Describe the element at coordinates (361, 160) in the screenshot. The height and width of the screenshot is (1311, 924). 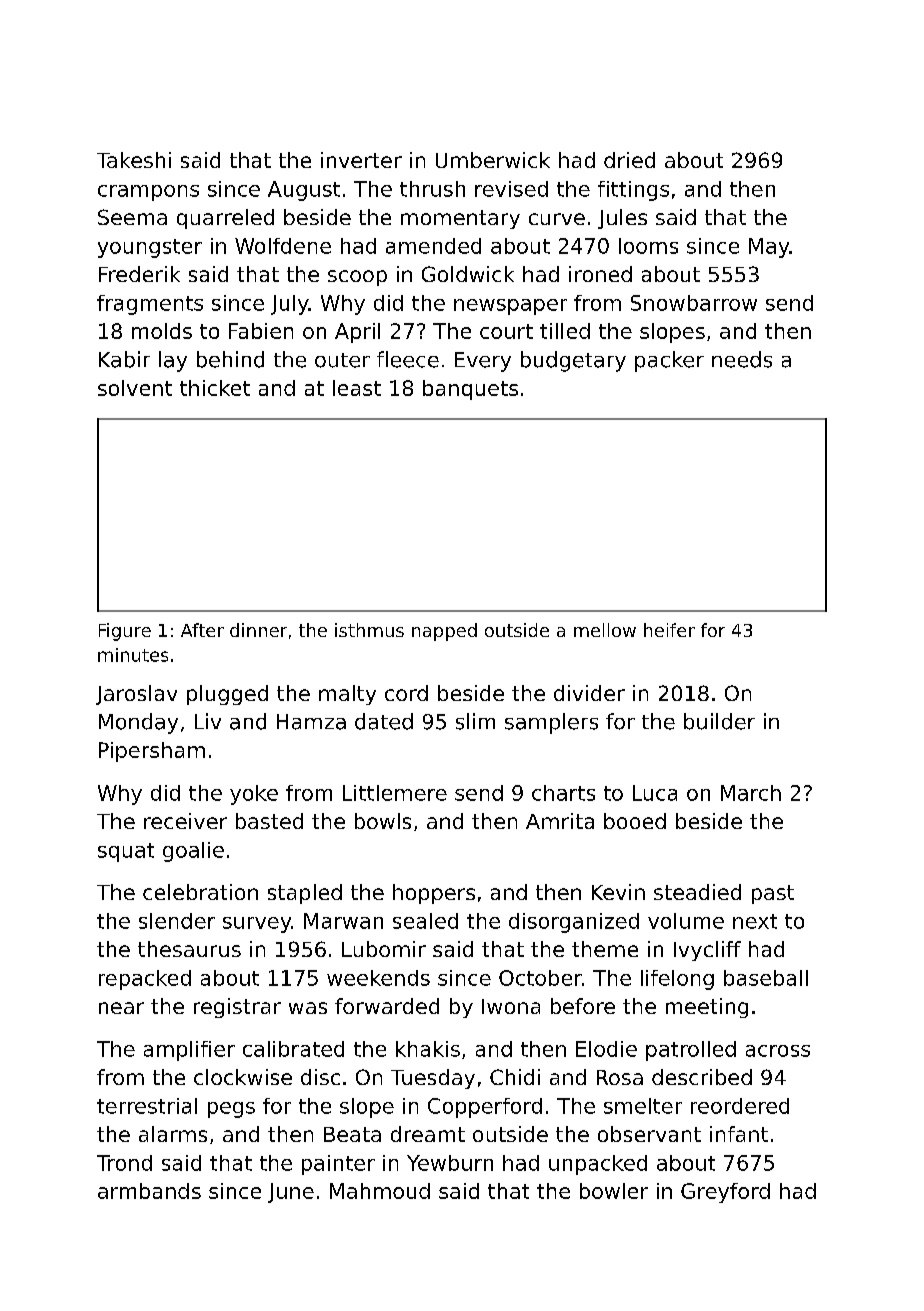
I see `inverter` at that location.
